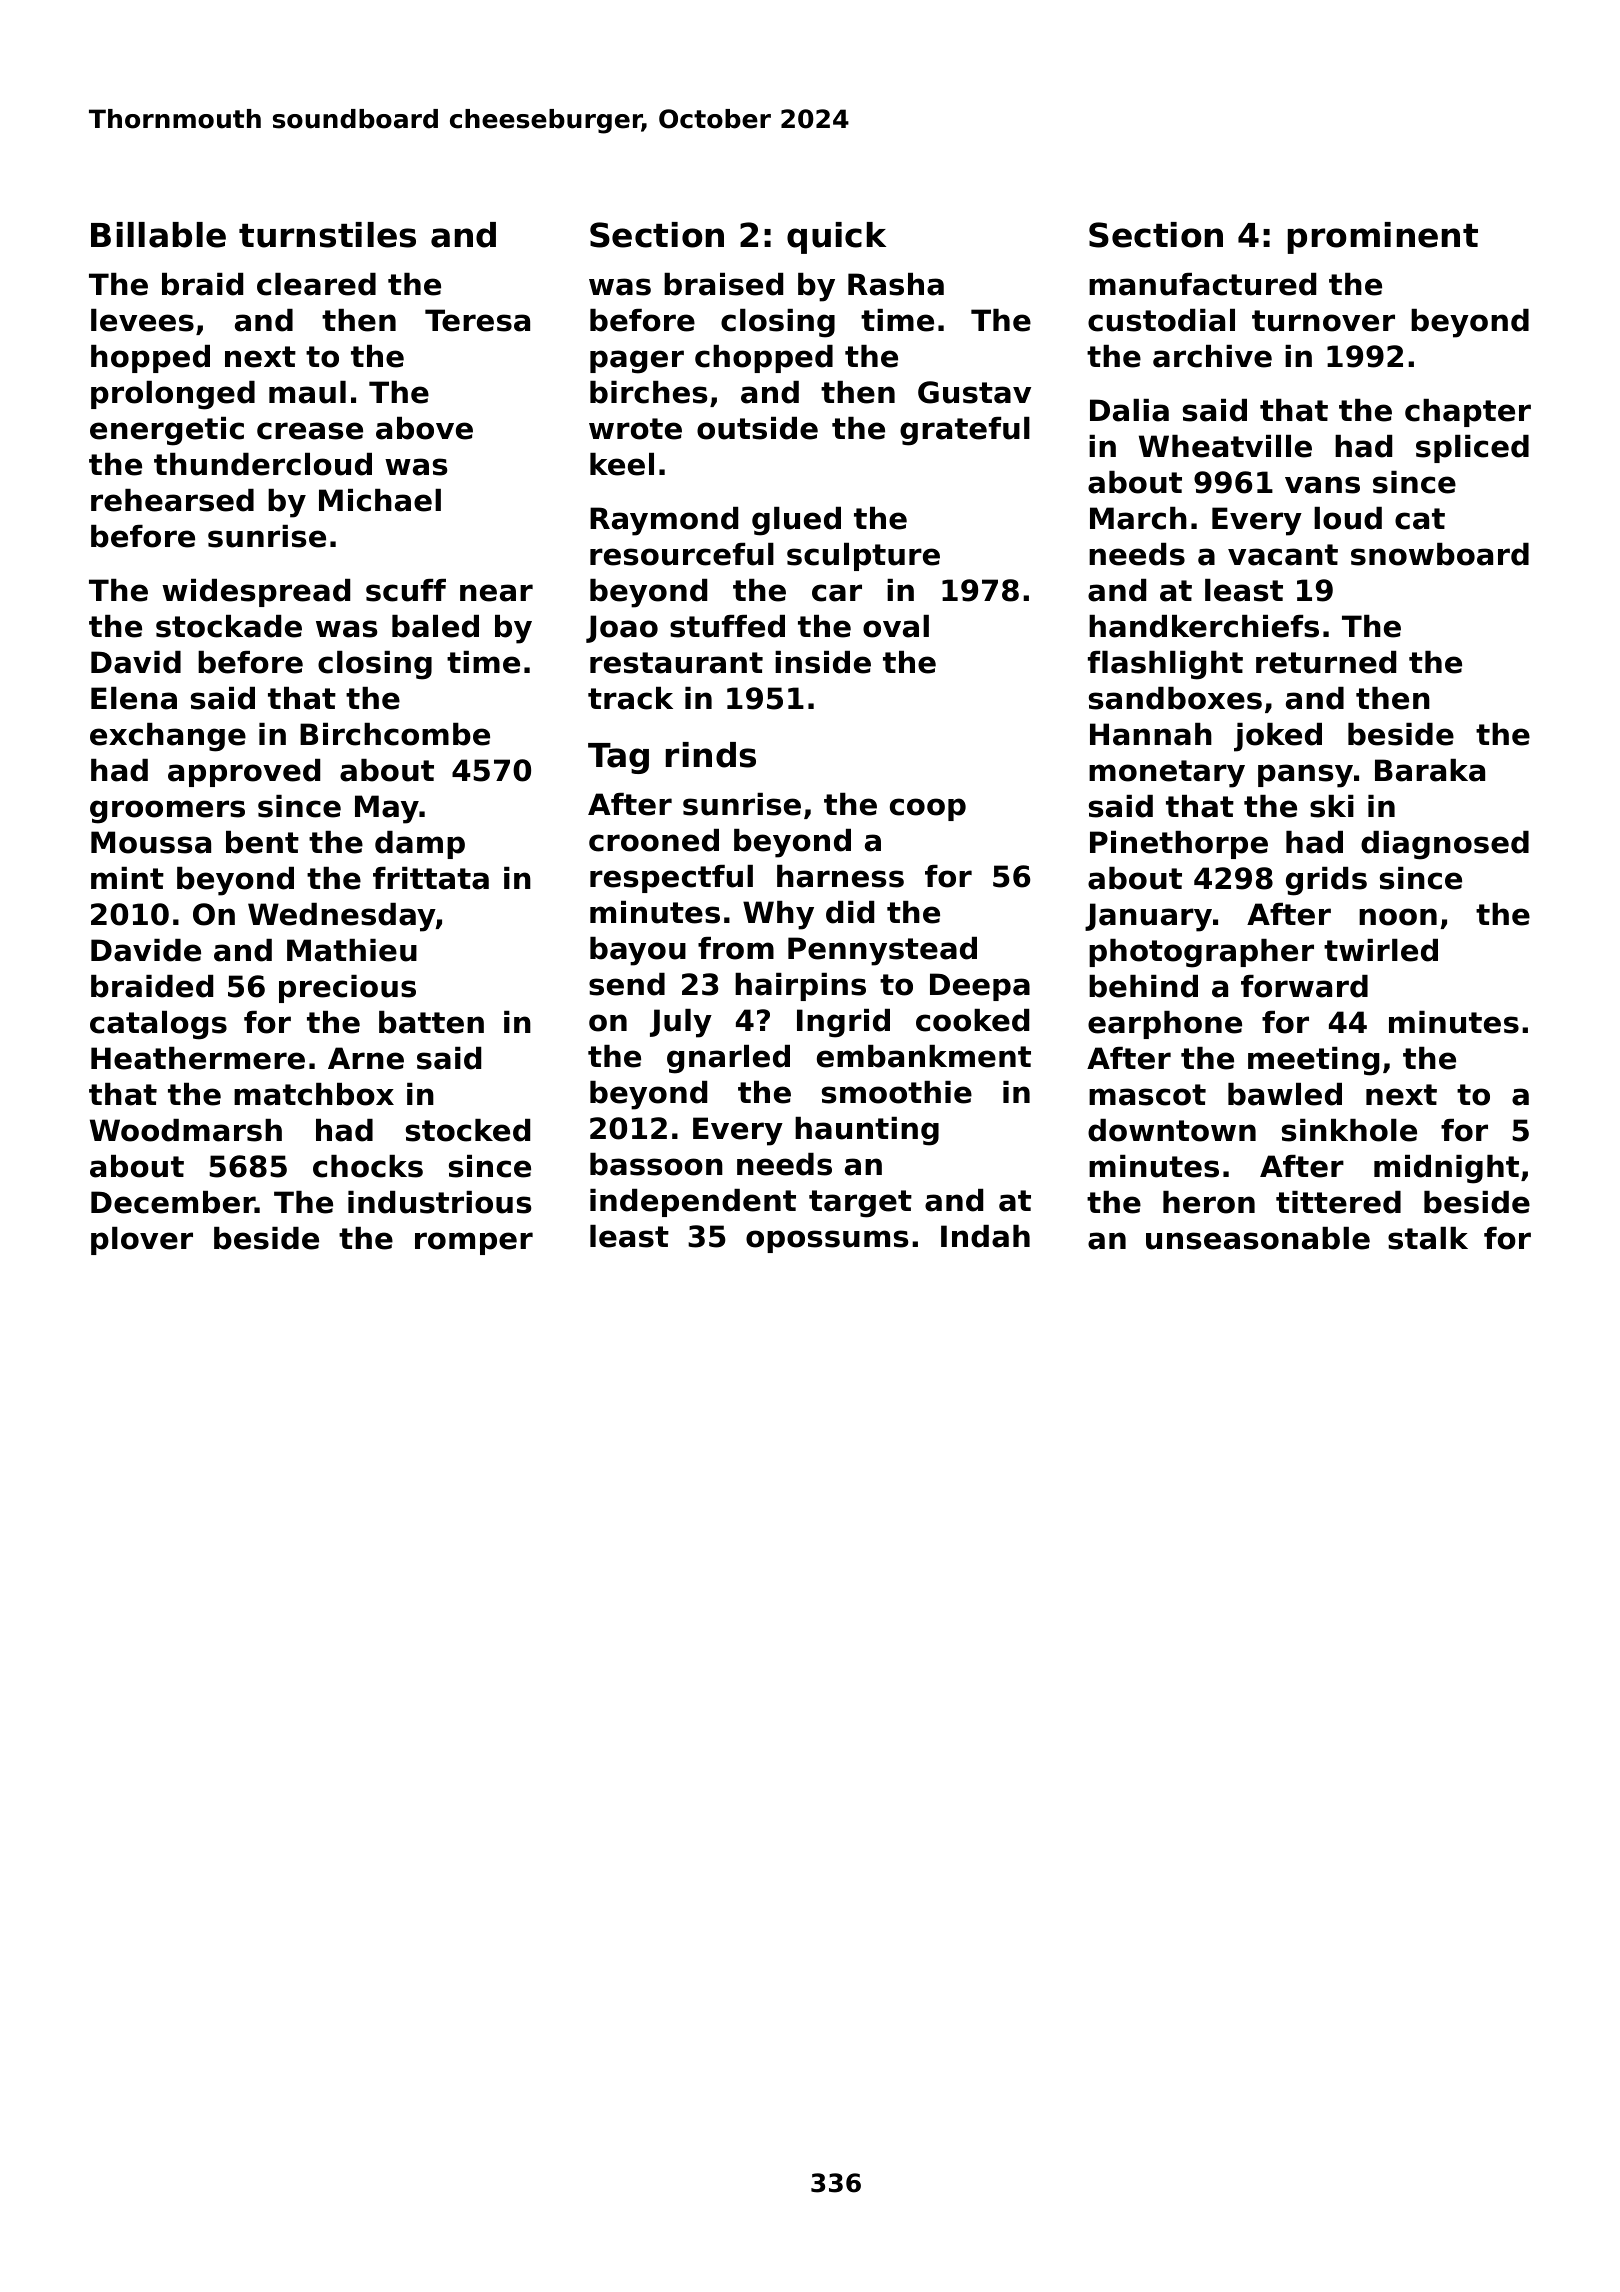  I want to click on from, so click(736, 948).
